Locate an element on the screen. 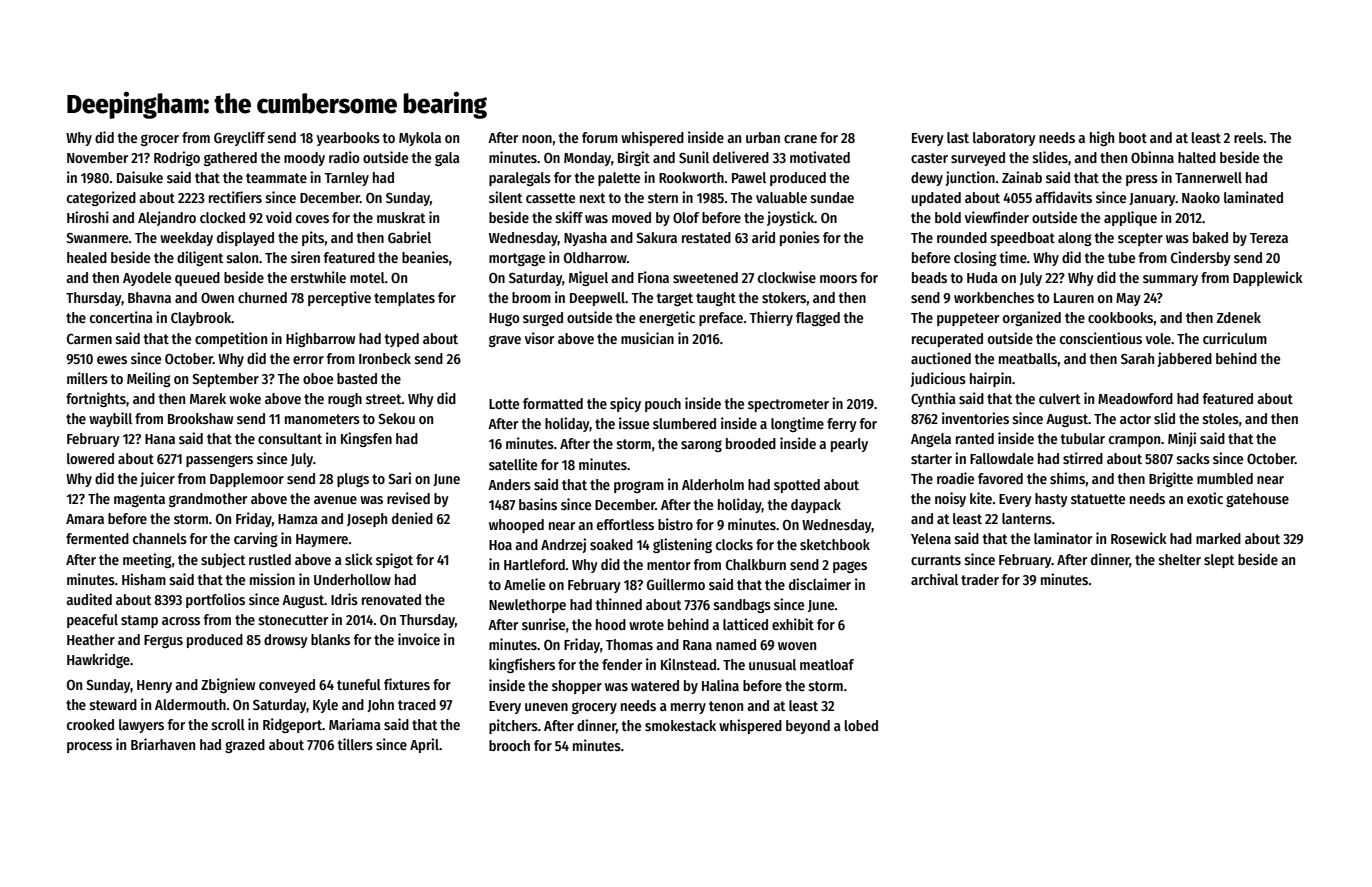  salon is located at coordinates (242, 257).
